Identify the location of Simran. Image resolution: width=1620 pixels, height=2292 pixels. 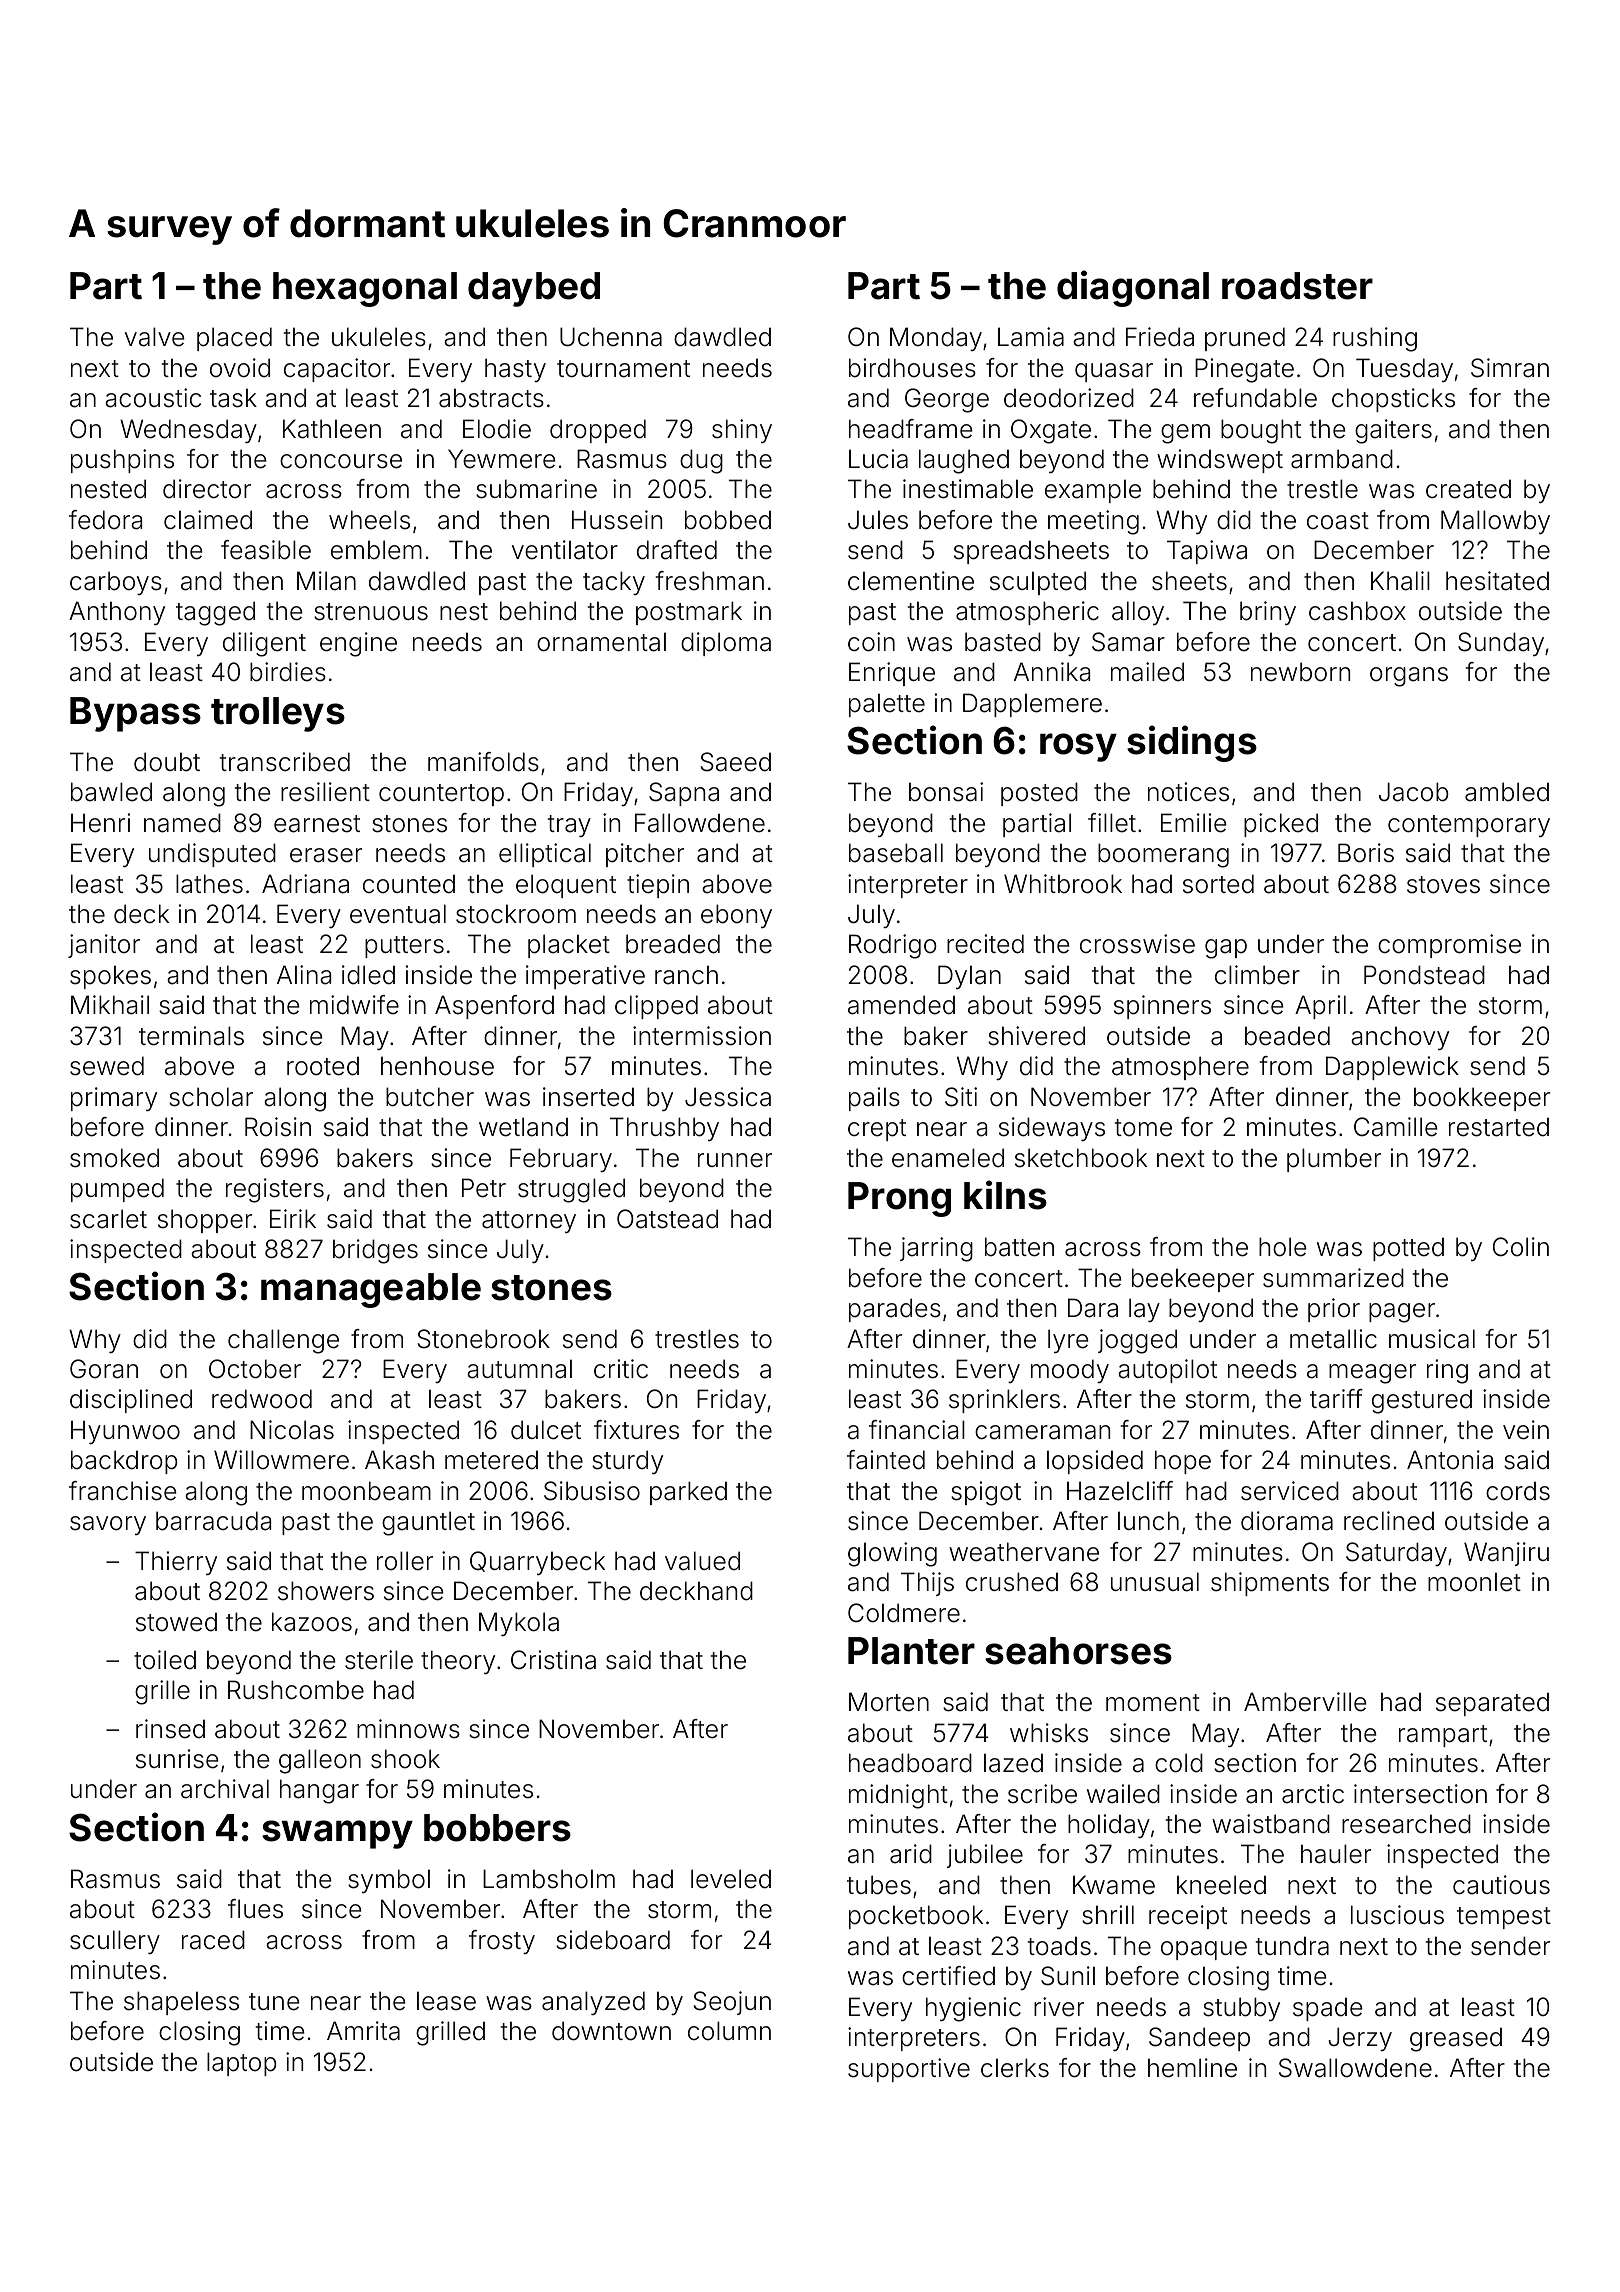
(1510, 368).
